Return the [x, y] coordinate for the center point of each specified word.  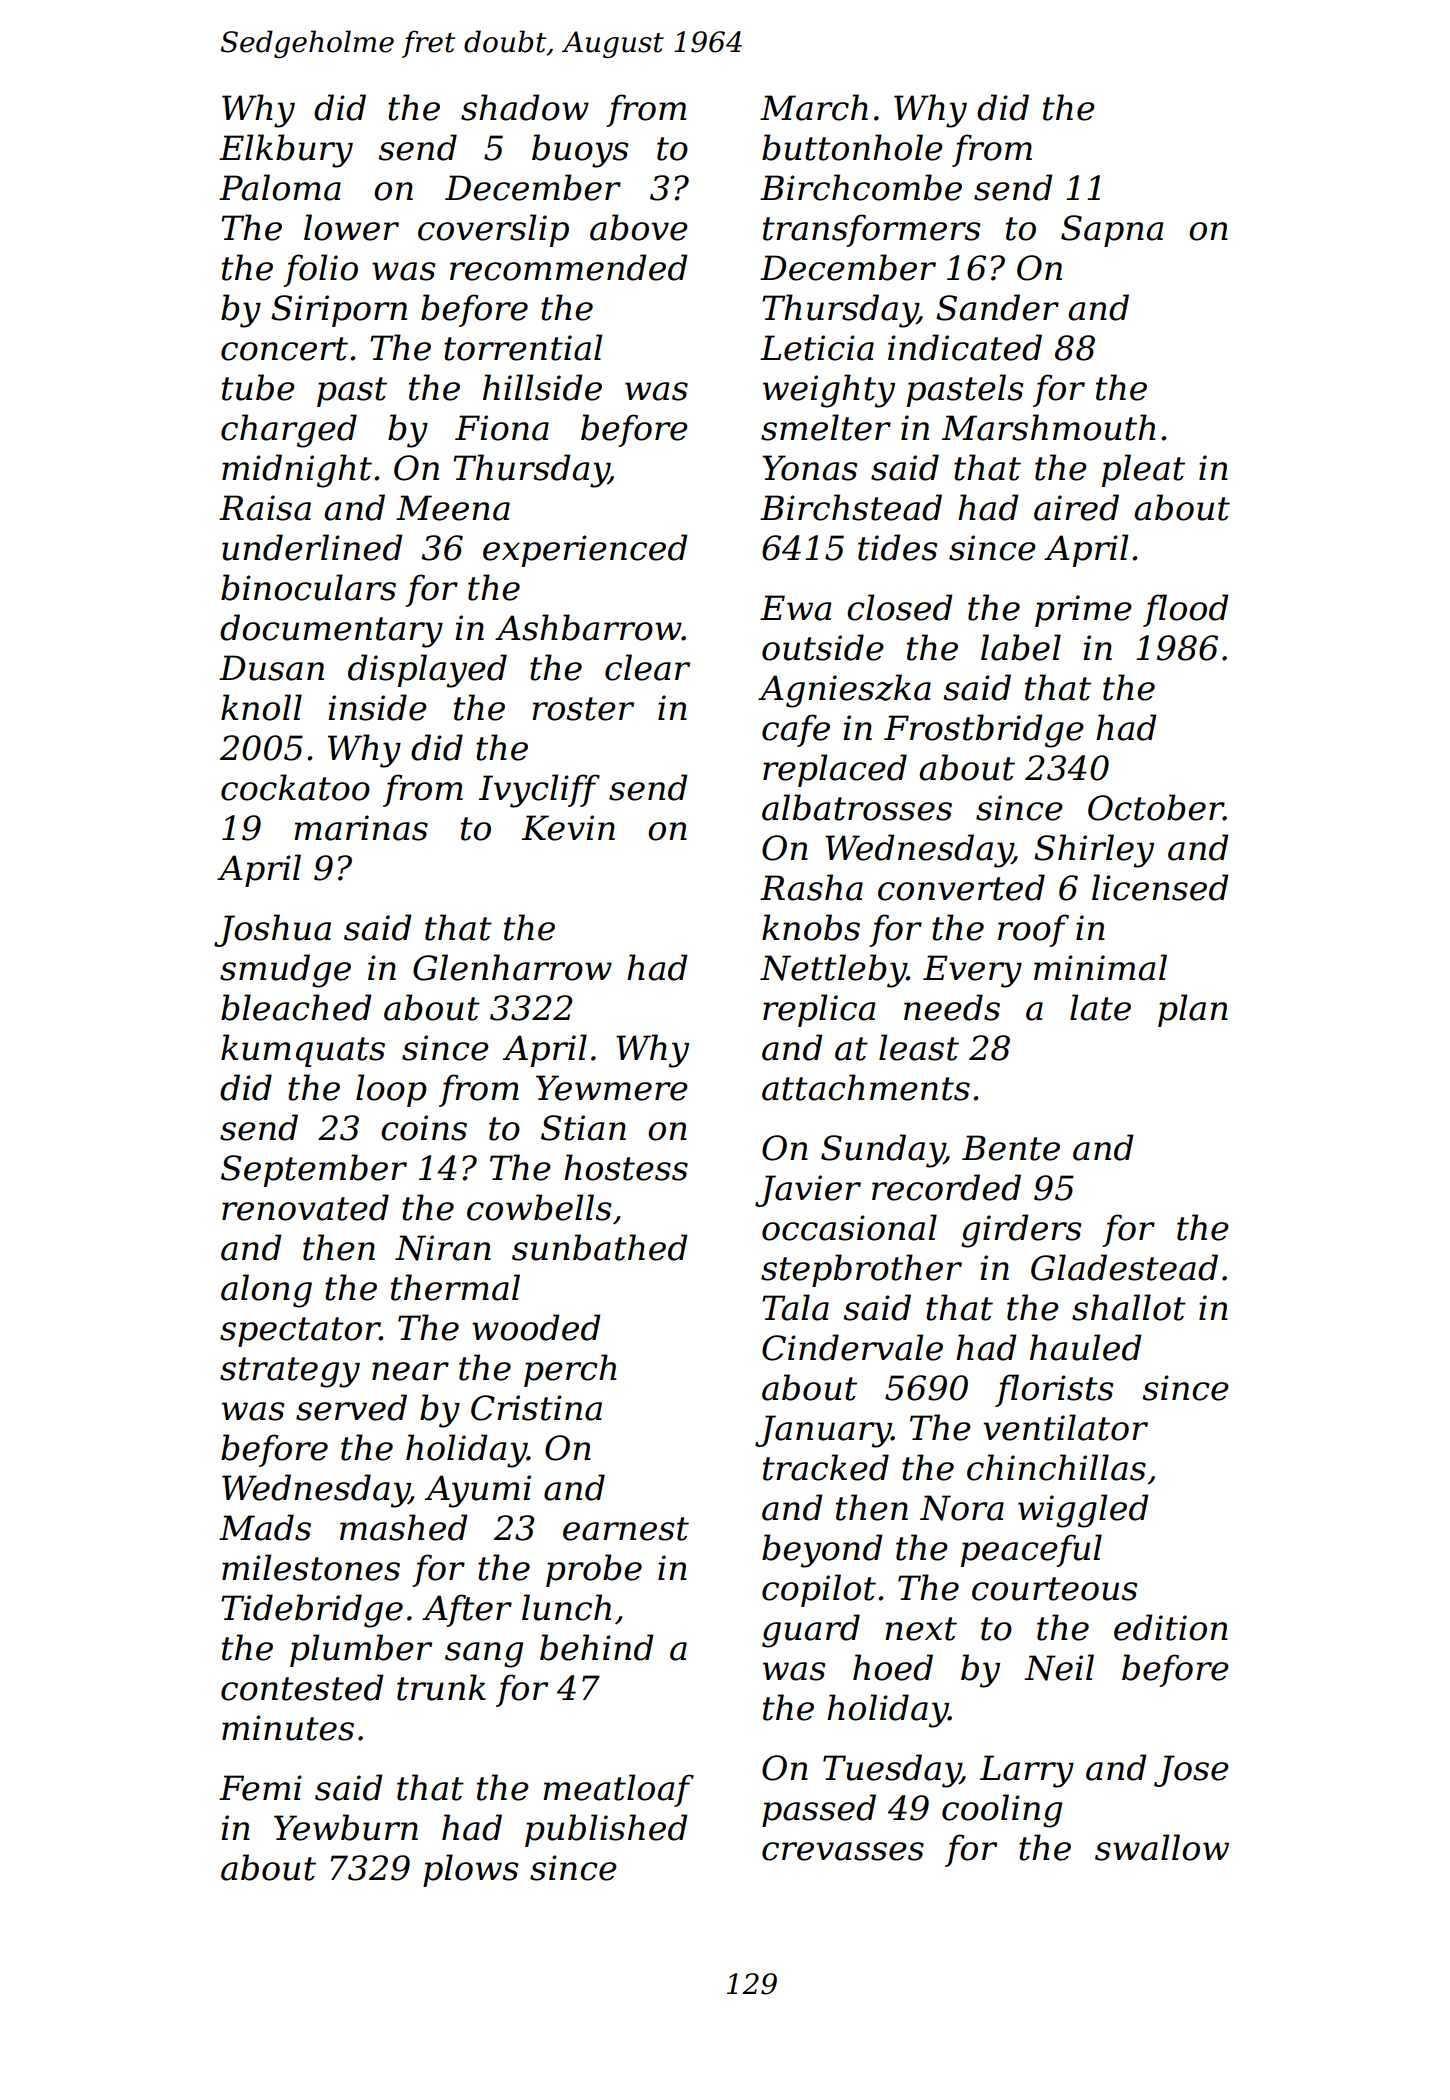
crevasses [843, 1851]
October [1156, 807]
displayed [427, 671]
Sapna [1112, 231]
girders [1021, 1231]
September [314, 1170]
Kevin [568, 828]
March [814, 107]
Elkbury [286, 151]
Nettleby [833, 971]
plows [470, 1870]
